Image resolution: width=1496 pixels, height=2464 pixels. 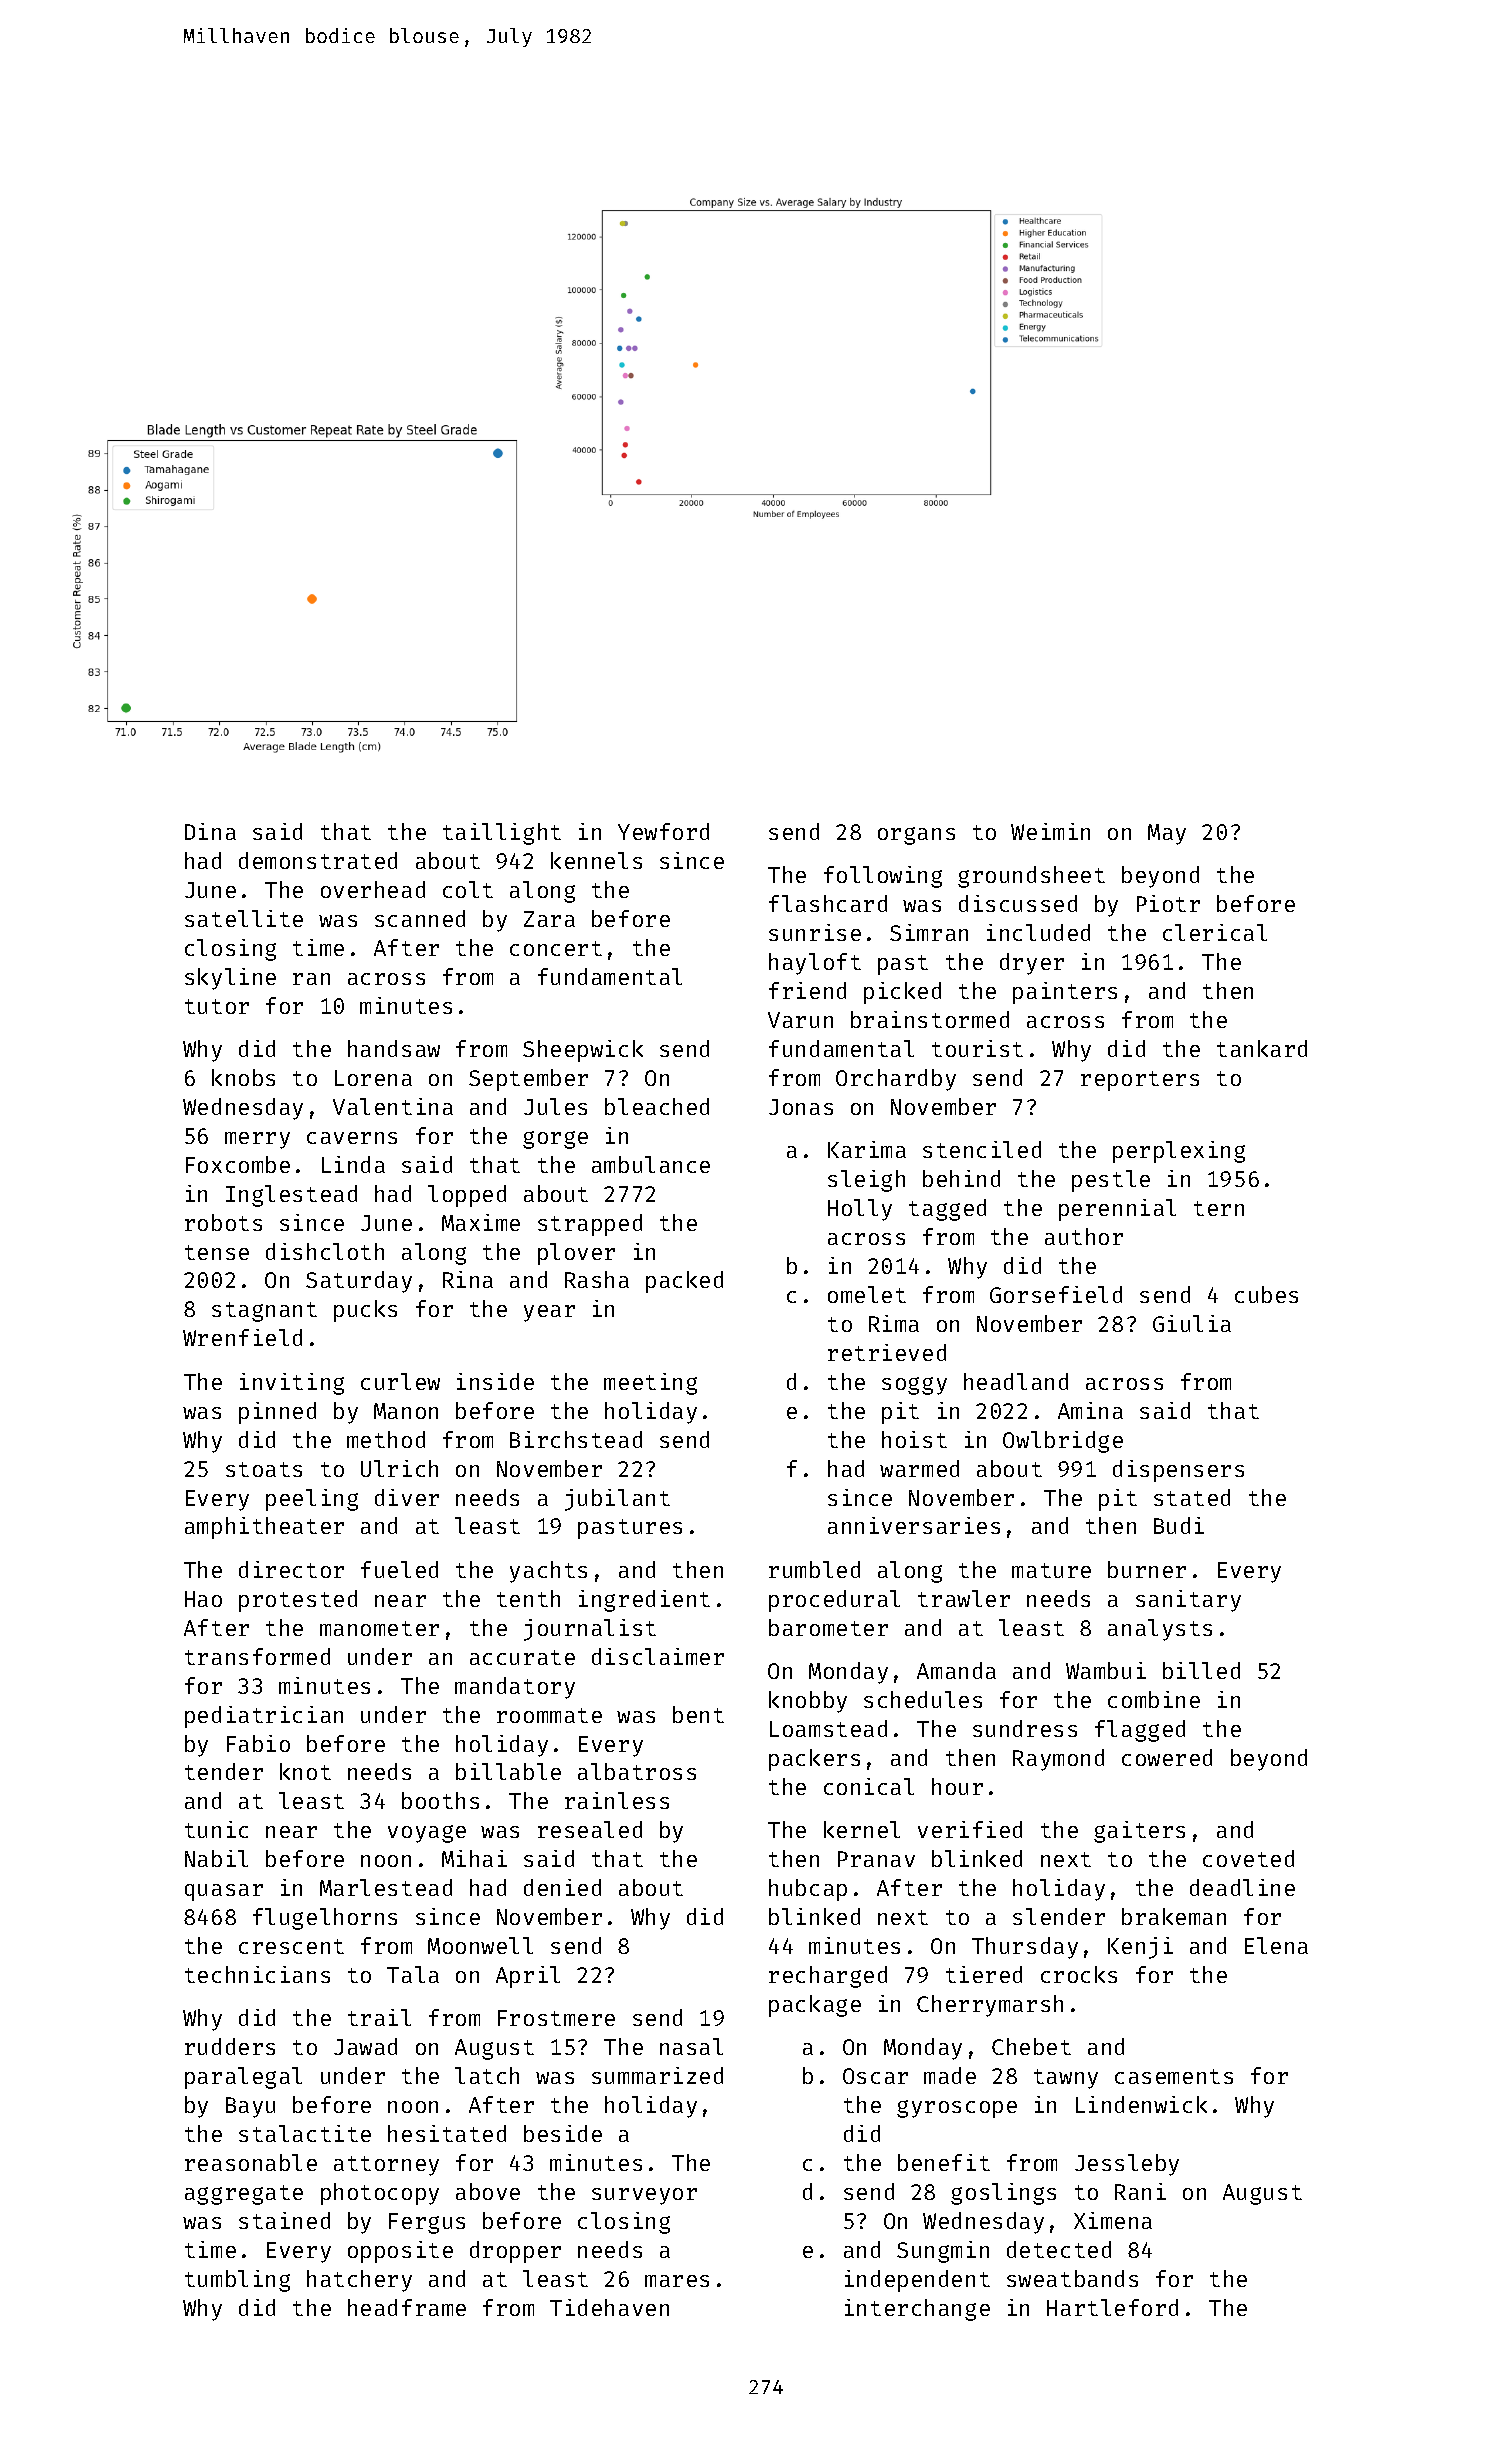 I want to click on sunrise, so click(x=815, y=932).
